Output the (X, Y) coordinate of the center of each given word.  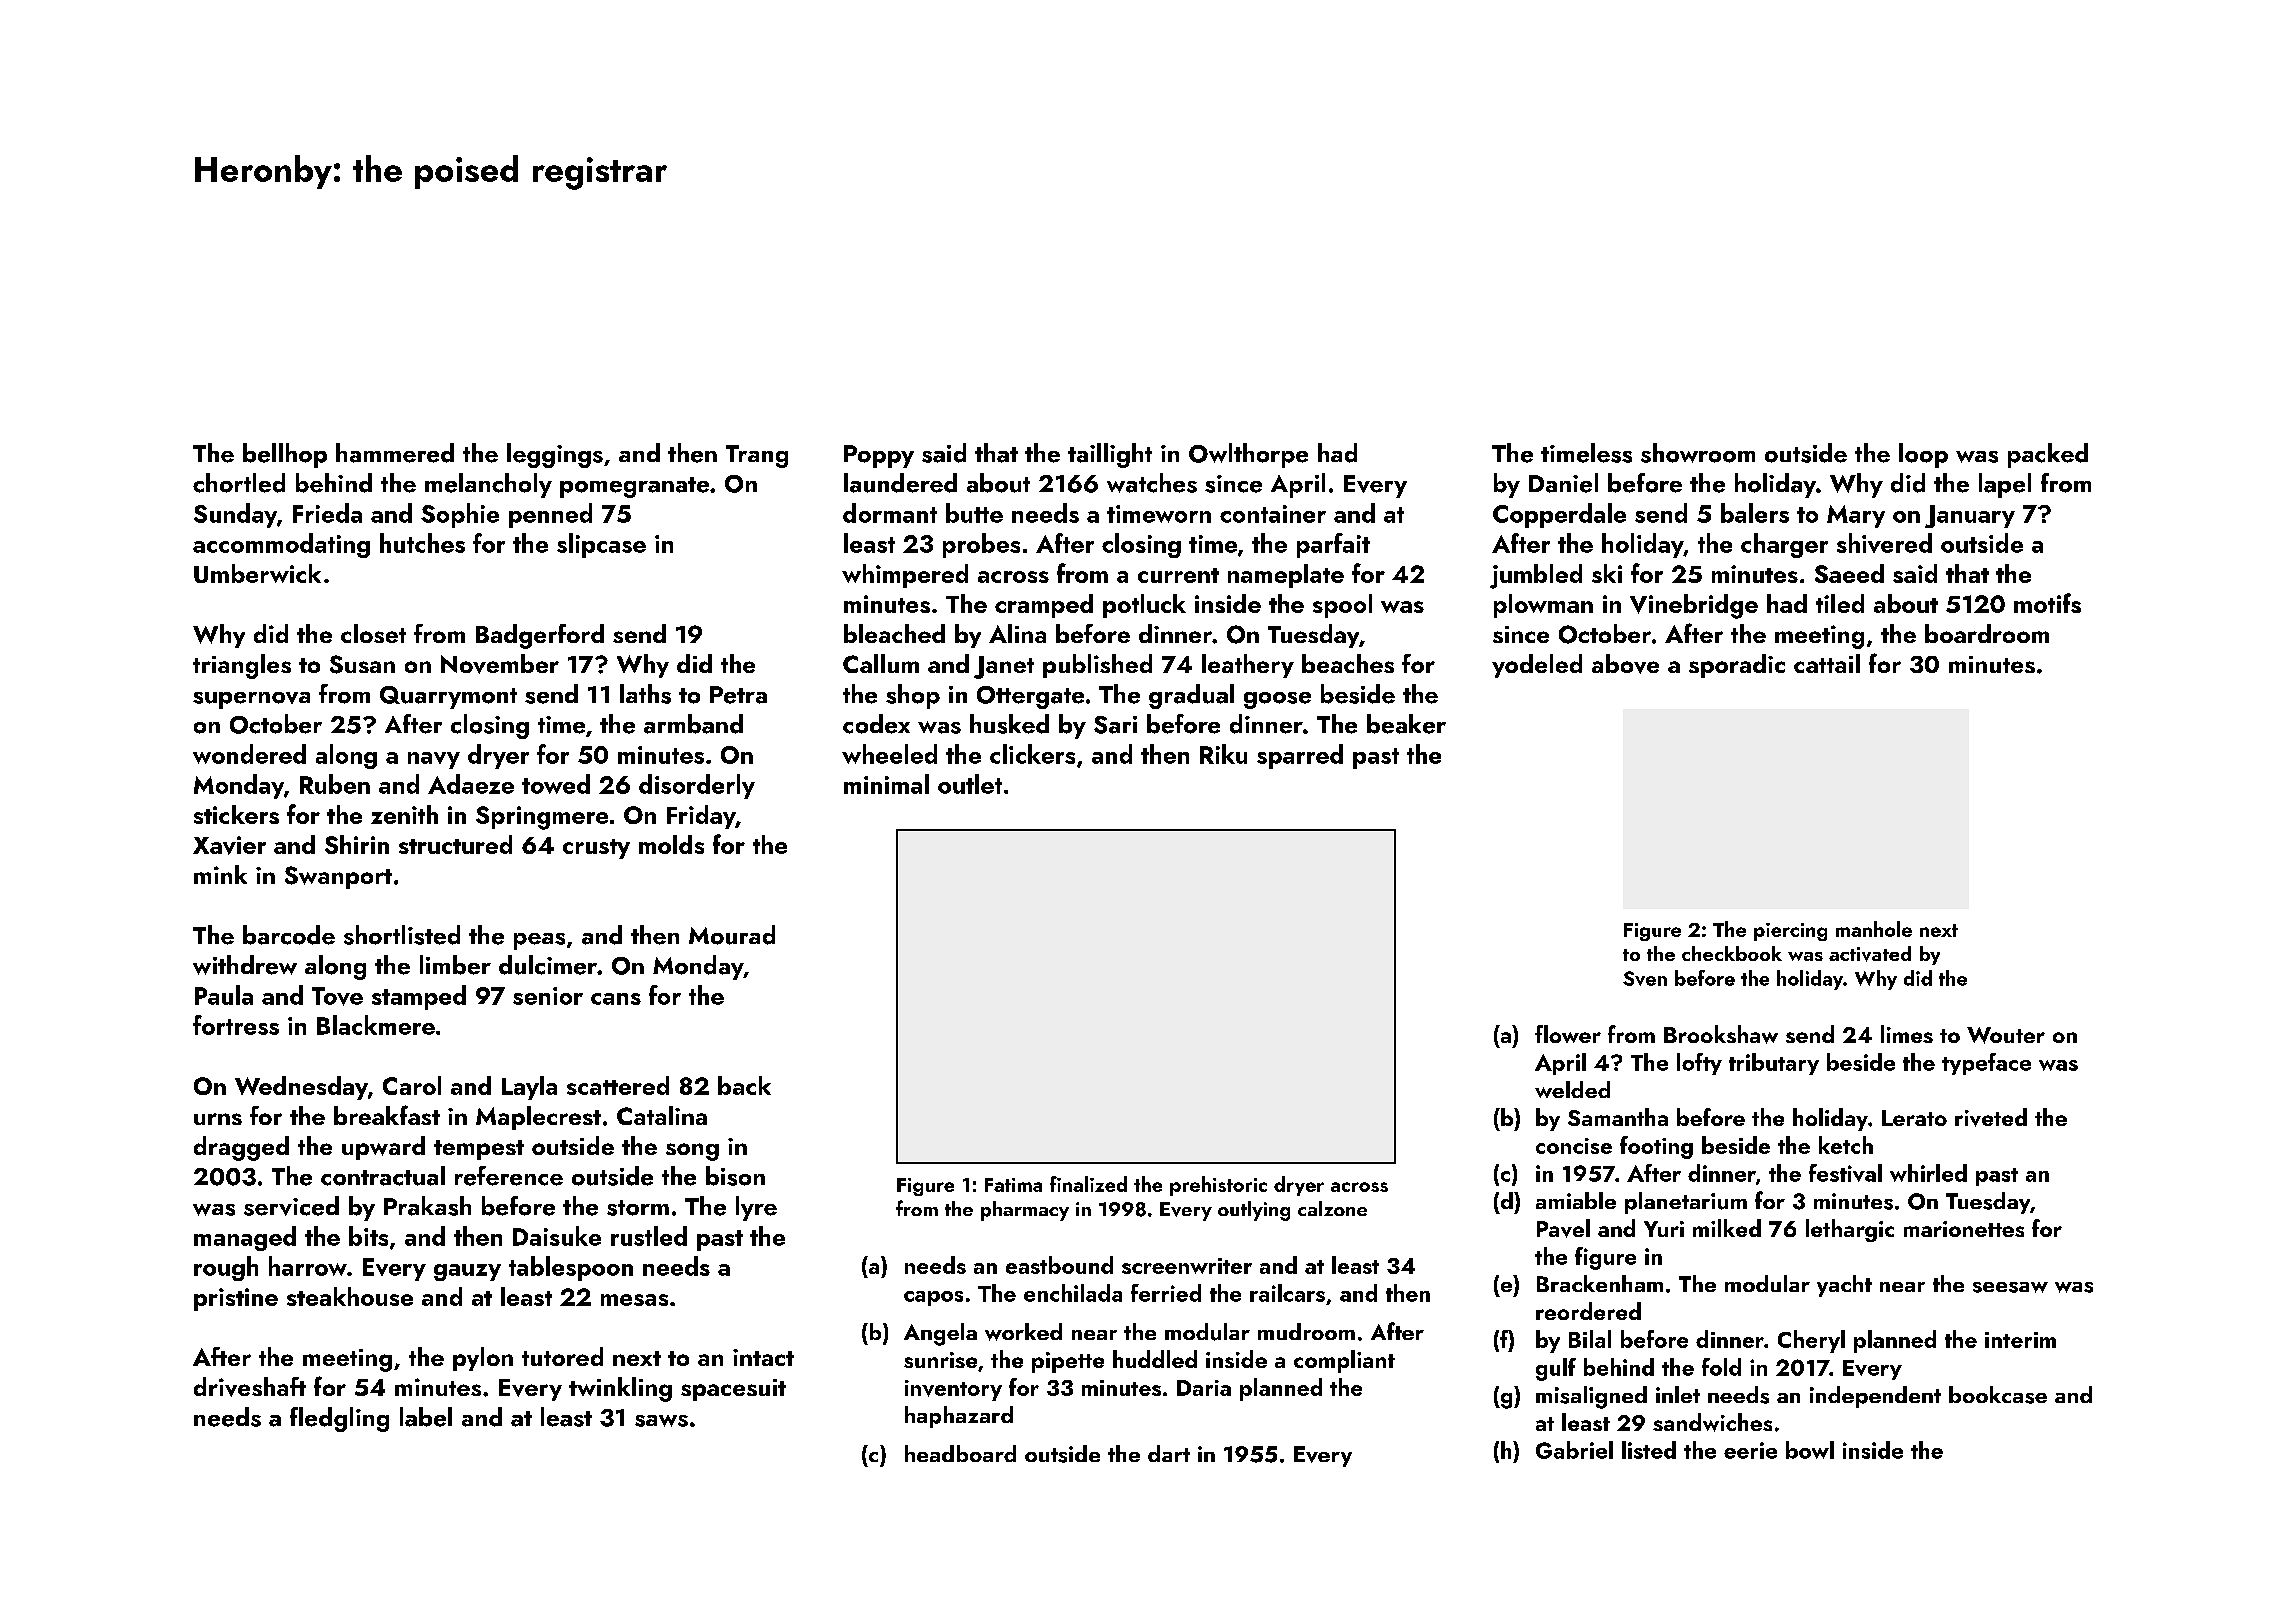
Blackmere (376, 1025)
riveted (1991, 1117)
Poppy (879, 456)
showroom (1698, 453)
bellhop (285, 455)
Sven (1645, 978)
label (426, 1417)
